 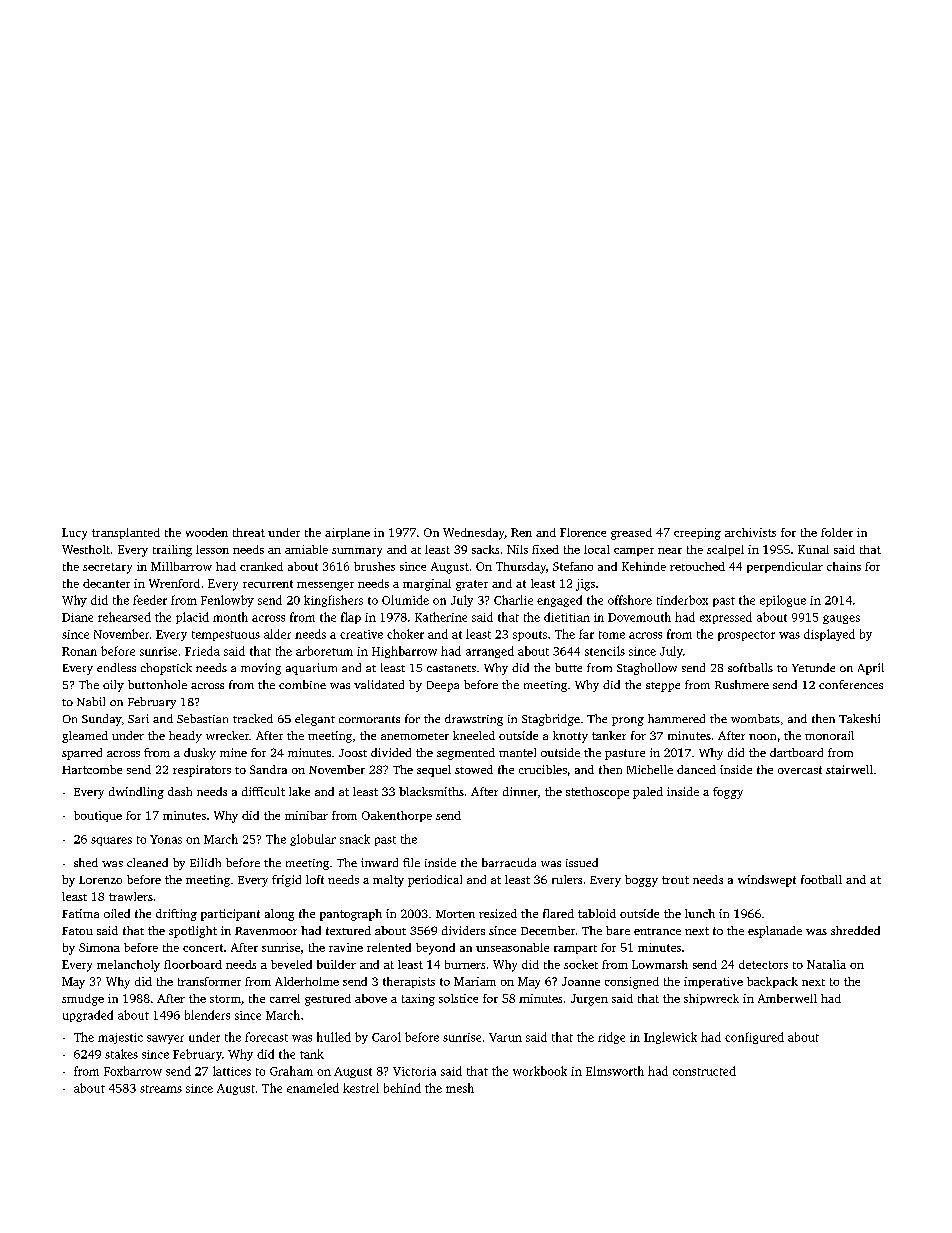 I want to click on shredded, so click(x=855, y=930).
